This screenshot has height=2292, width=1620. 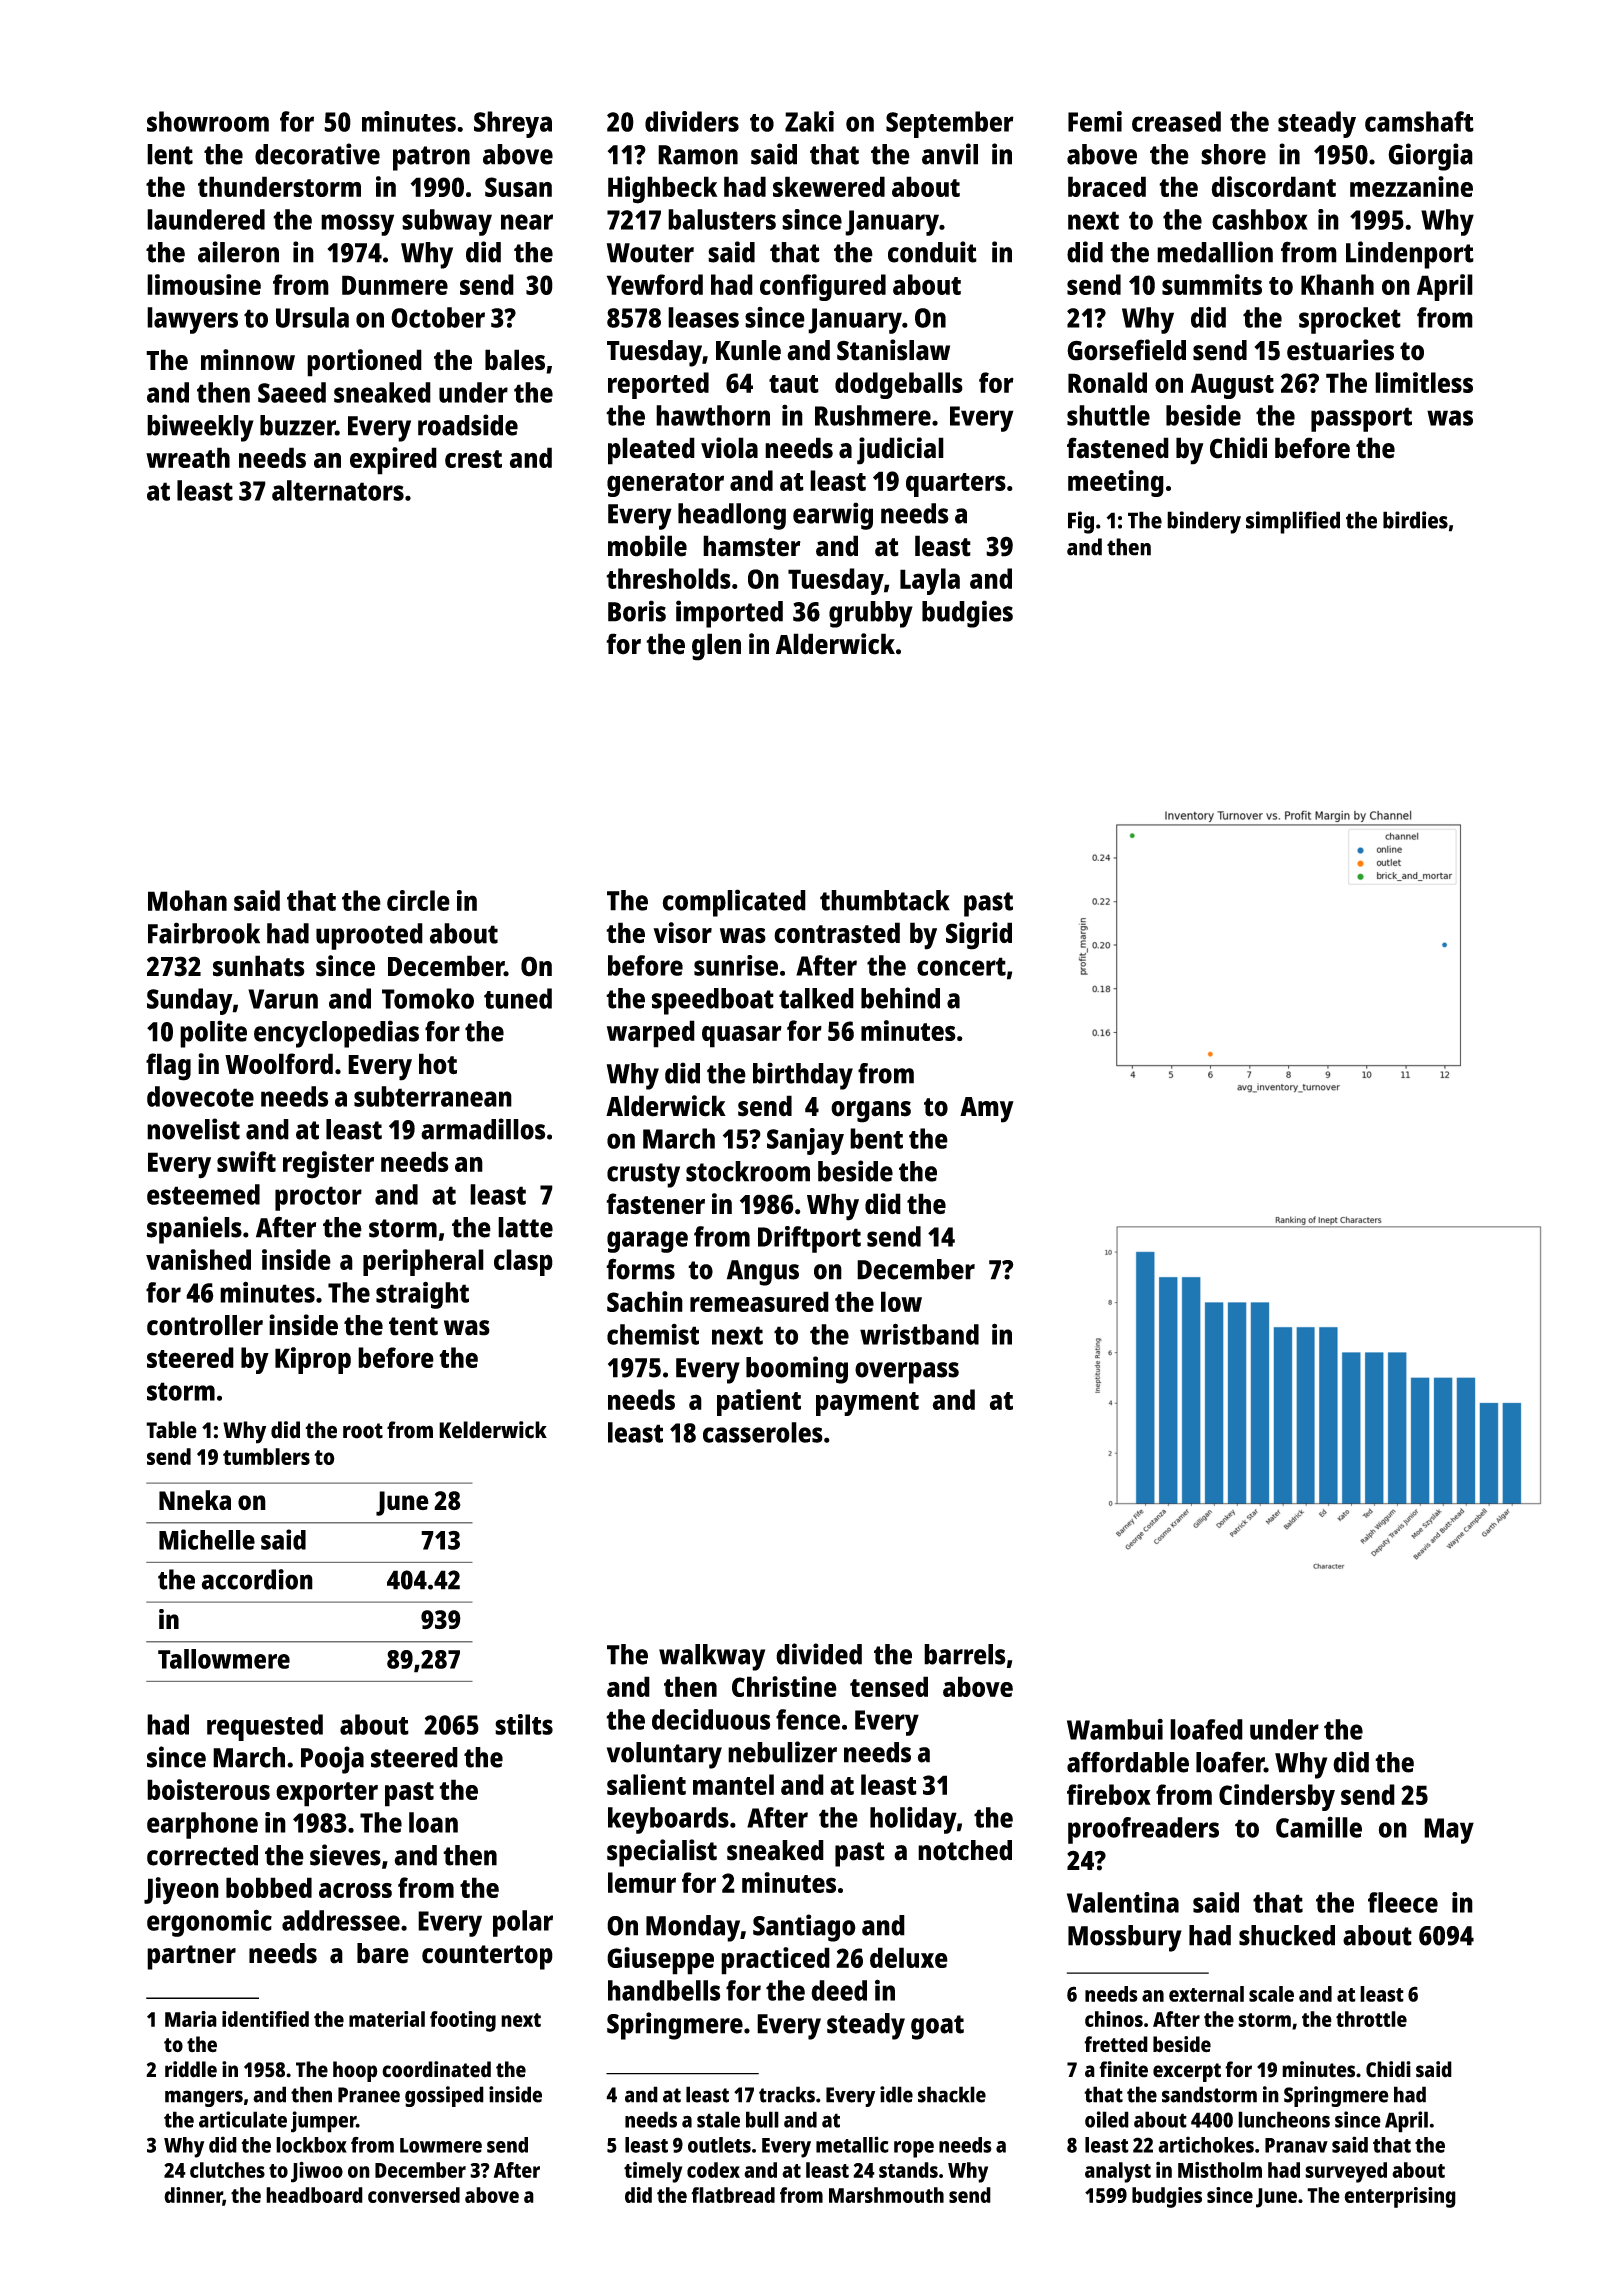 What do you see at coordinates (513, 124) in the screenshot?
I see `Shreya` at bounding box center [513, 124].
